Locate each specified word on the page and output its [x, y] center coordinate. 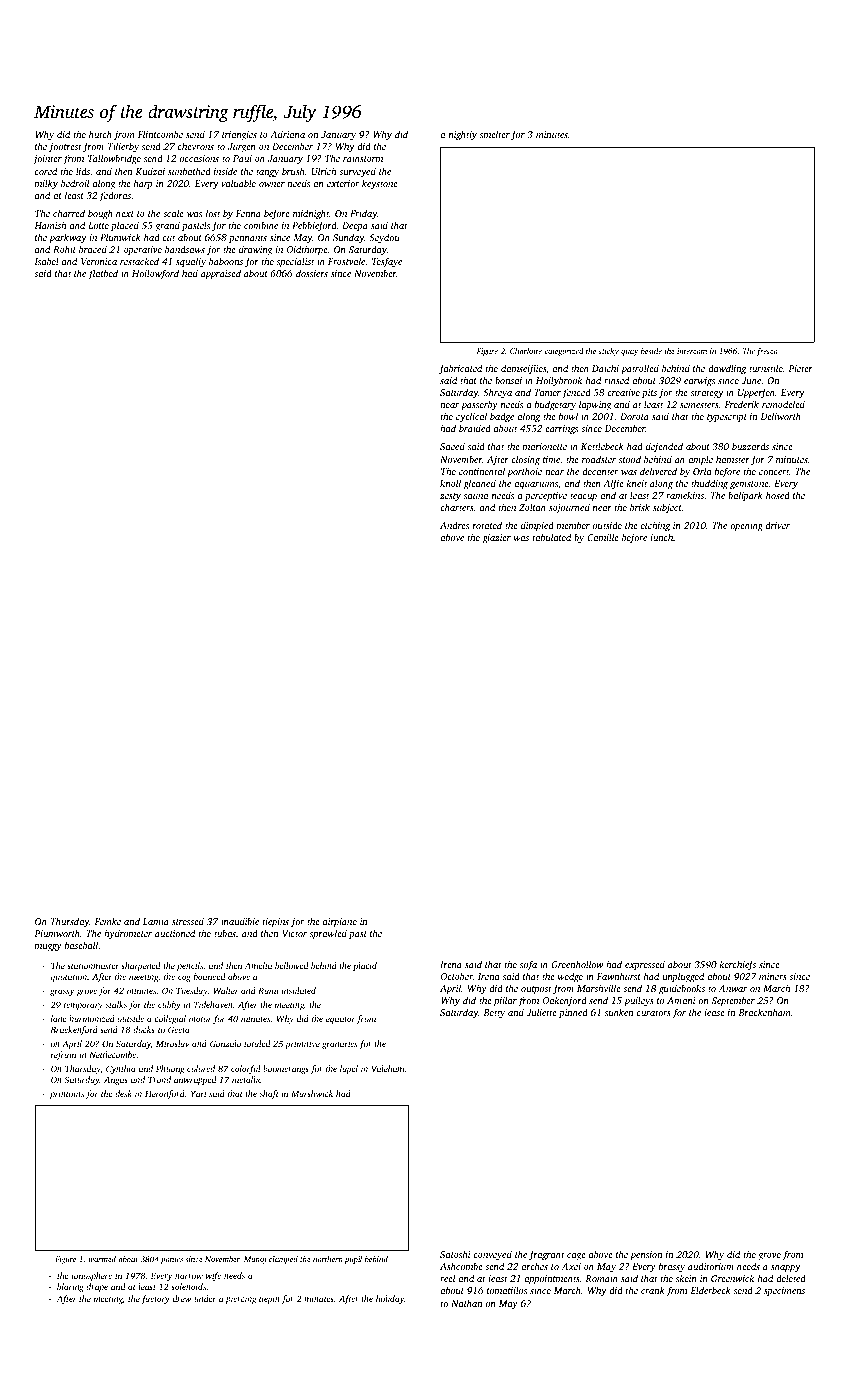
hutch [100, 134]
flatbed [103, 274]
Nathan [466, 1303]
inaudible [240, 921]
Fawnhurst [619, 976]
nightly [463, 135]
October [457, 976]
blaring [70, 1287]
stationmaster [93, 966]
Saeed [452, 446]
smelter [495, 134]
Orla [702, 471]
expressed [645, 965]
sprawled [328, 934]
